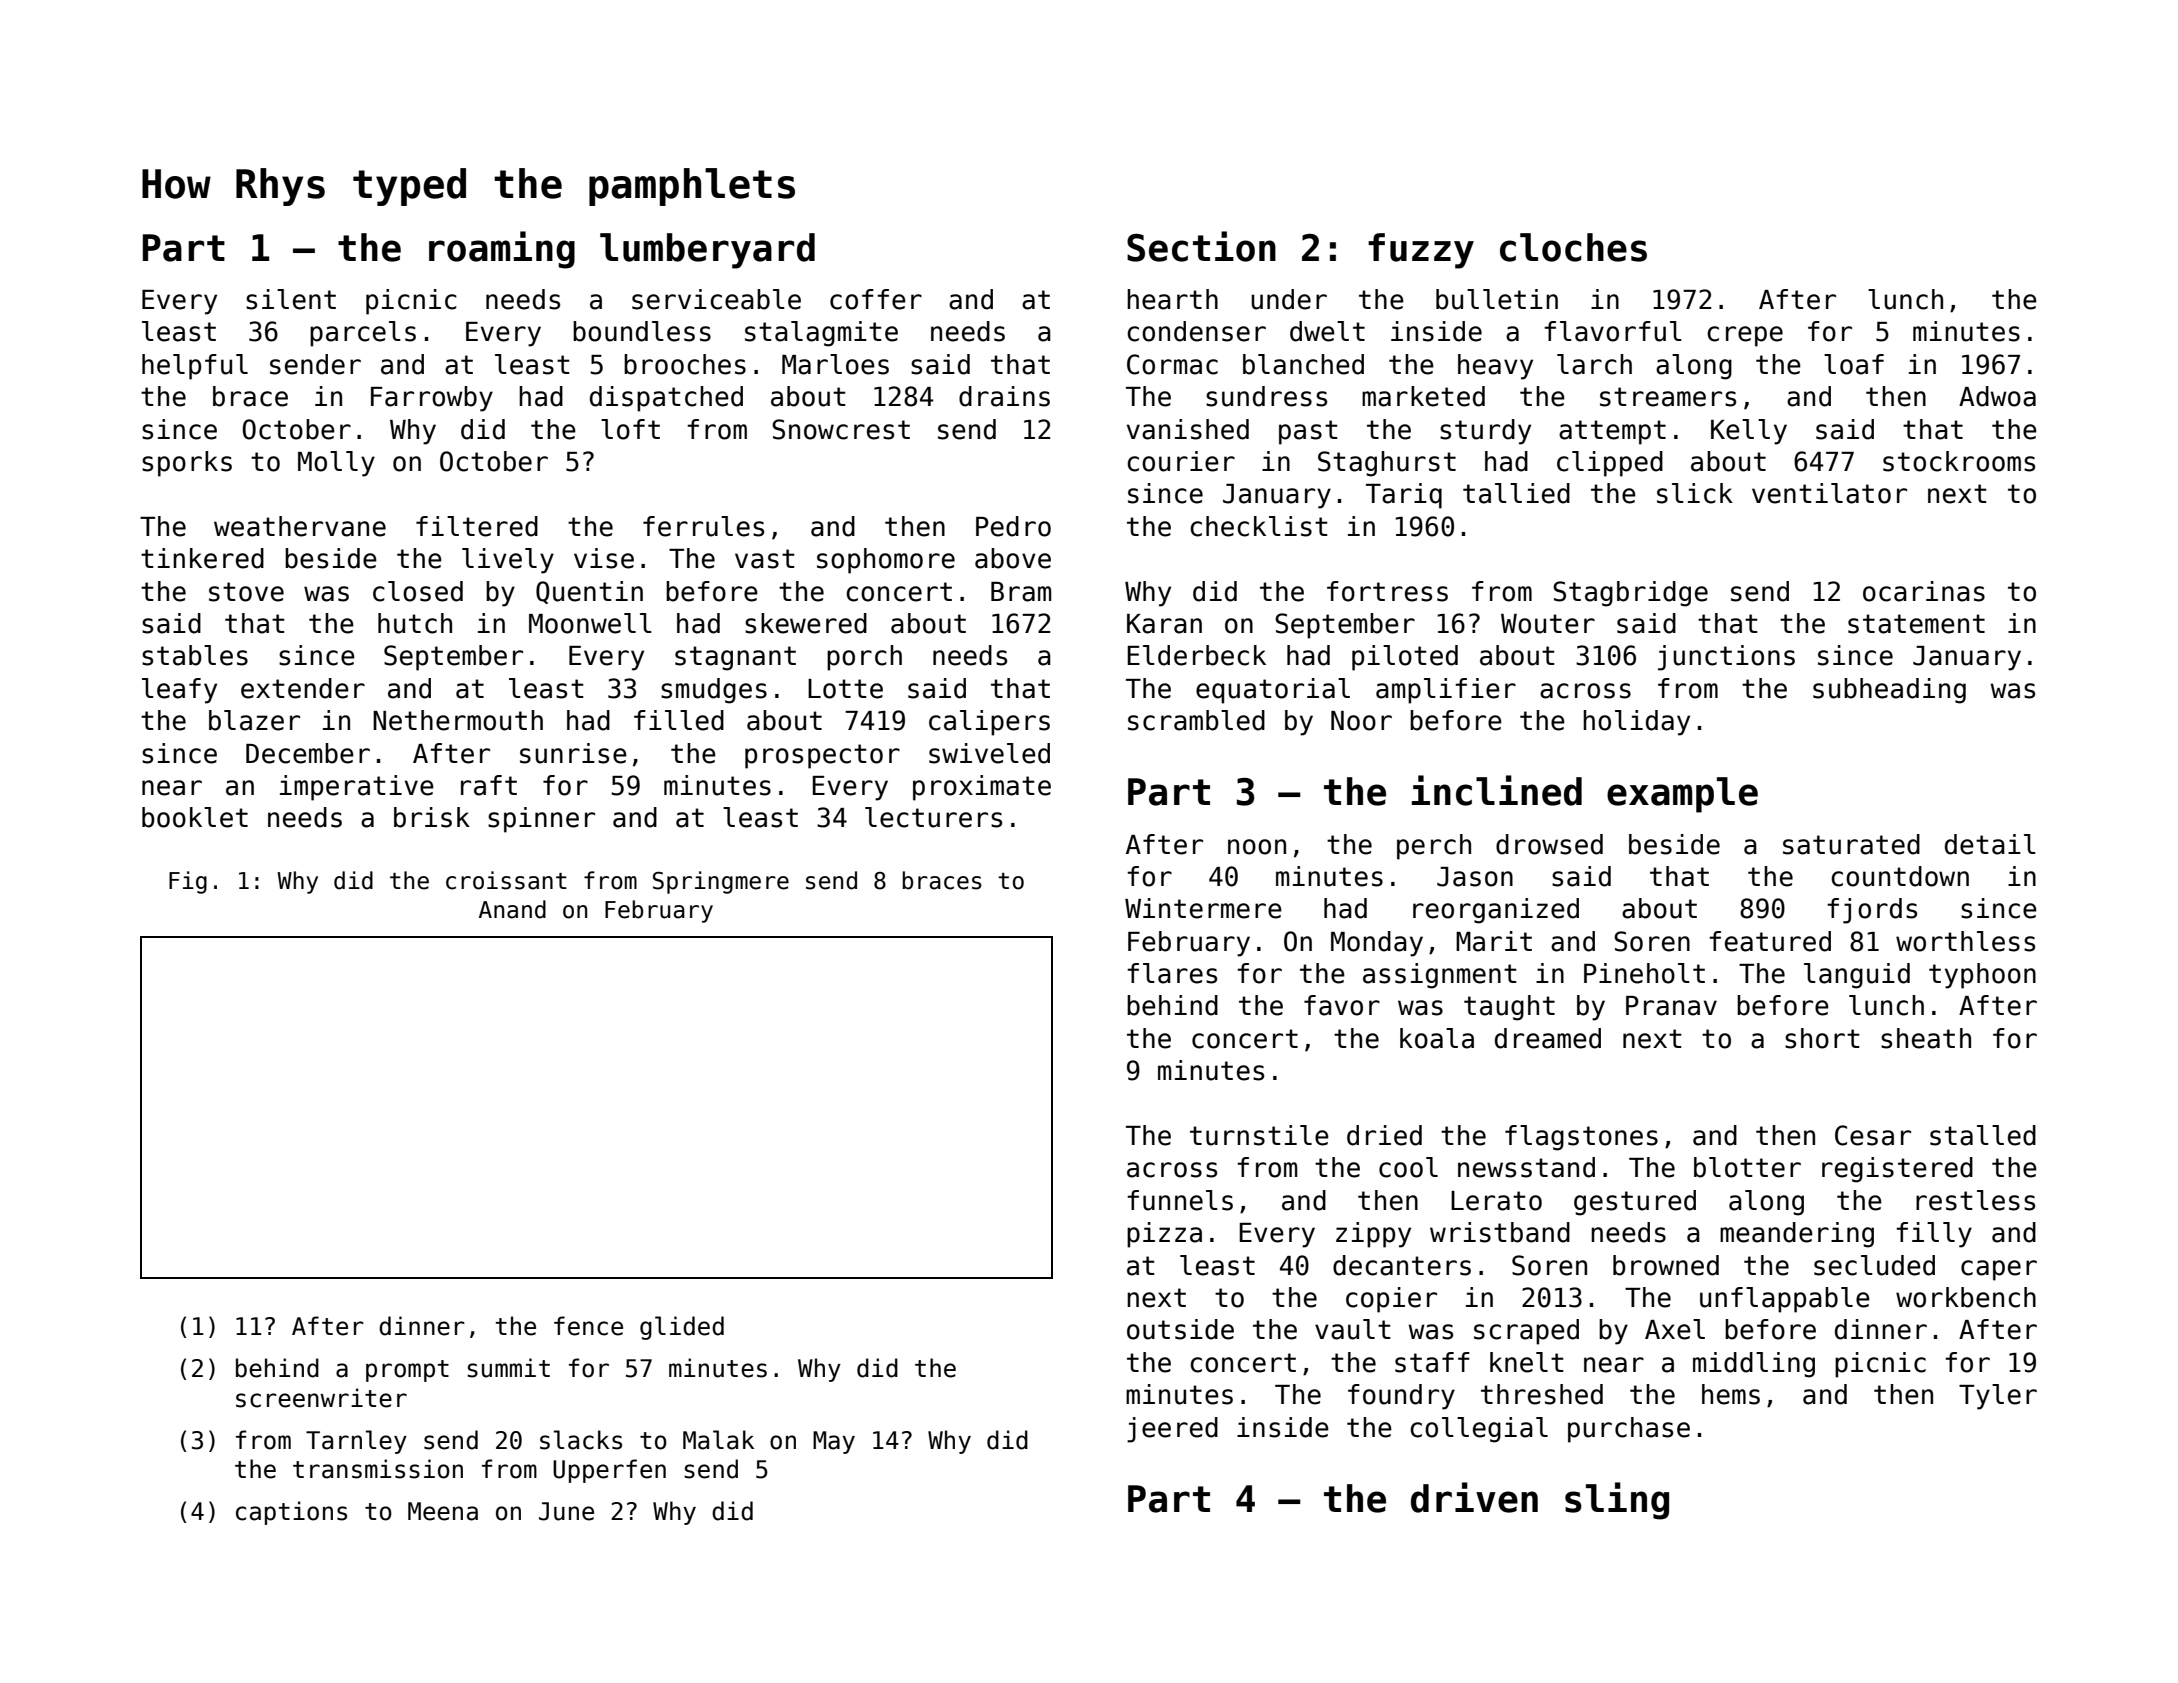 Image resolution: width=2178 pixels, height=1683 pixels. What do you see at coordinates (718, 1440) in the page?
I see `Malak` at bounding box center [718, 1440].
